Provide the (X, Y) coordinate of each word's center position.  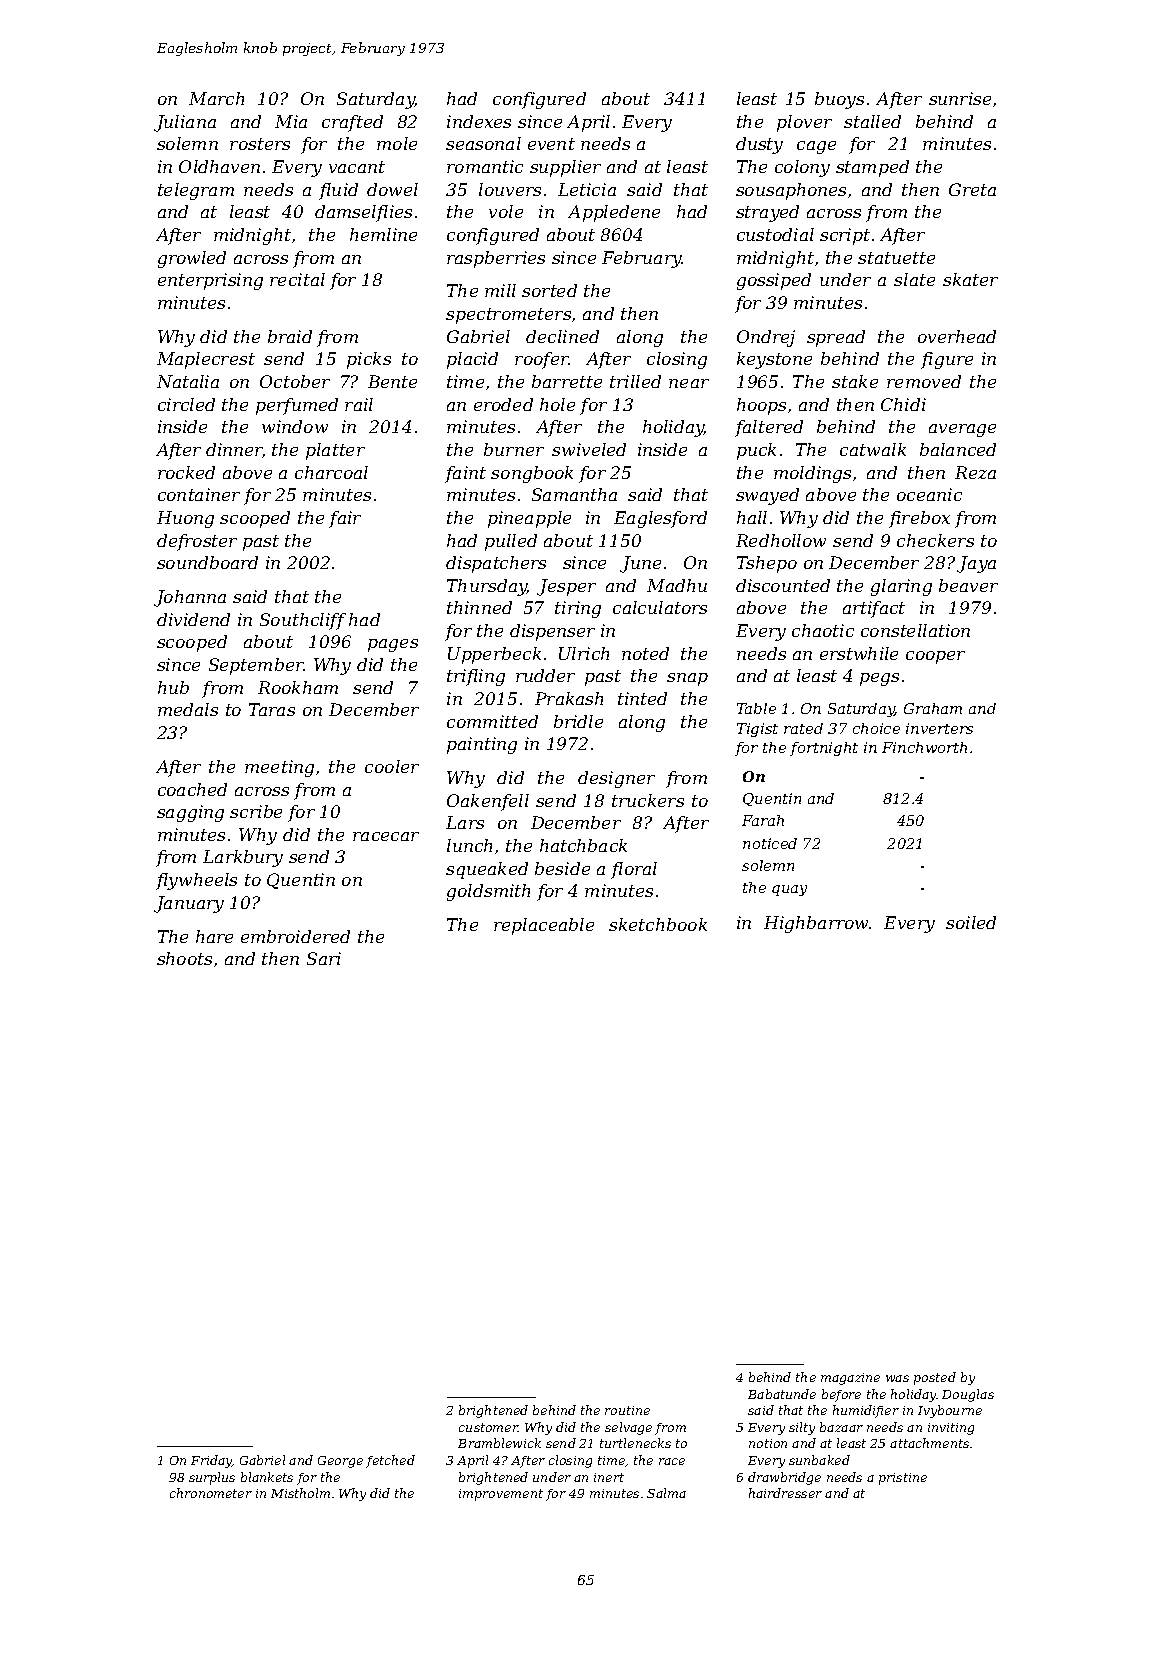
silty (802, 1428)
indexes (479, 121)
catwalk (873, 449)
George (340, 1462)
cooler (392, 766)
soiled (971, 922)
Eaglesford (660, 519)
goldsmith (488, 892)
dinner (234, 450)
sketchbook (658, 924)
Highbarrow (816, 924)
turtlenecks (635, 1443)
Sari (324, 958)
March (216, 98)
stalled (872, 121)
